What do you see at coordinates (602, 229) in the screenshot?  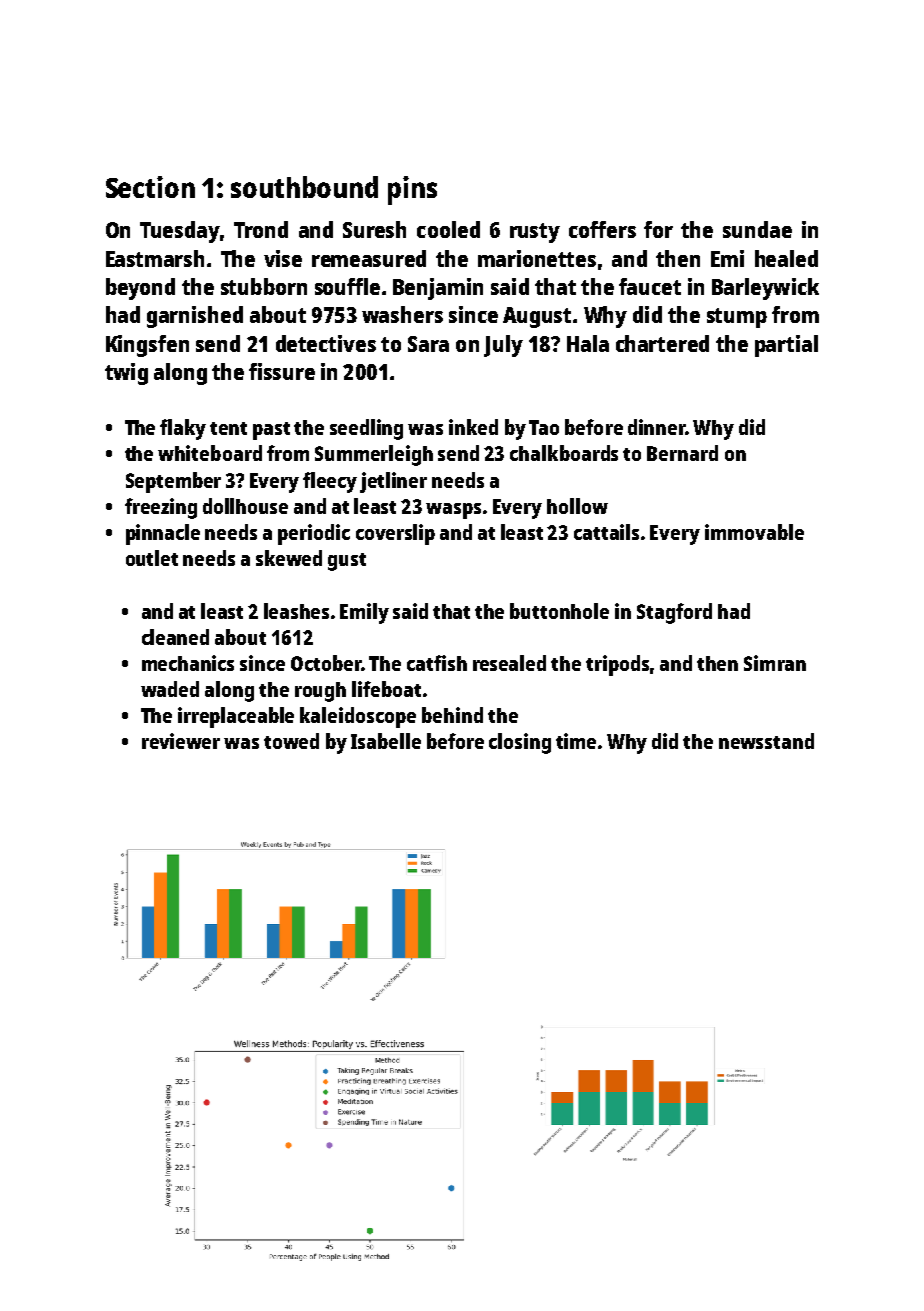 I see `coffers` at bounding box center [602, 229].
